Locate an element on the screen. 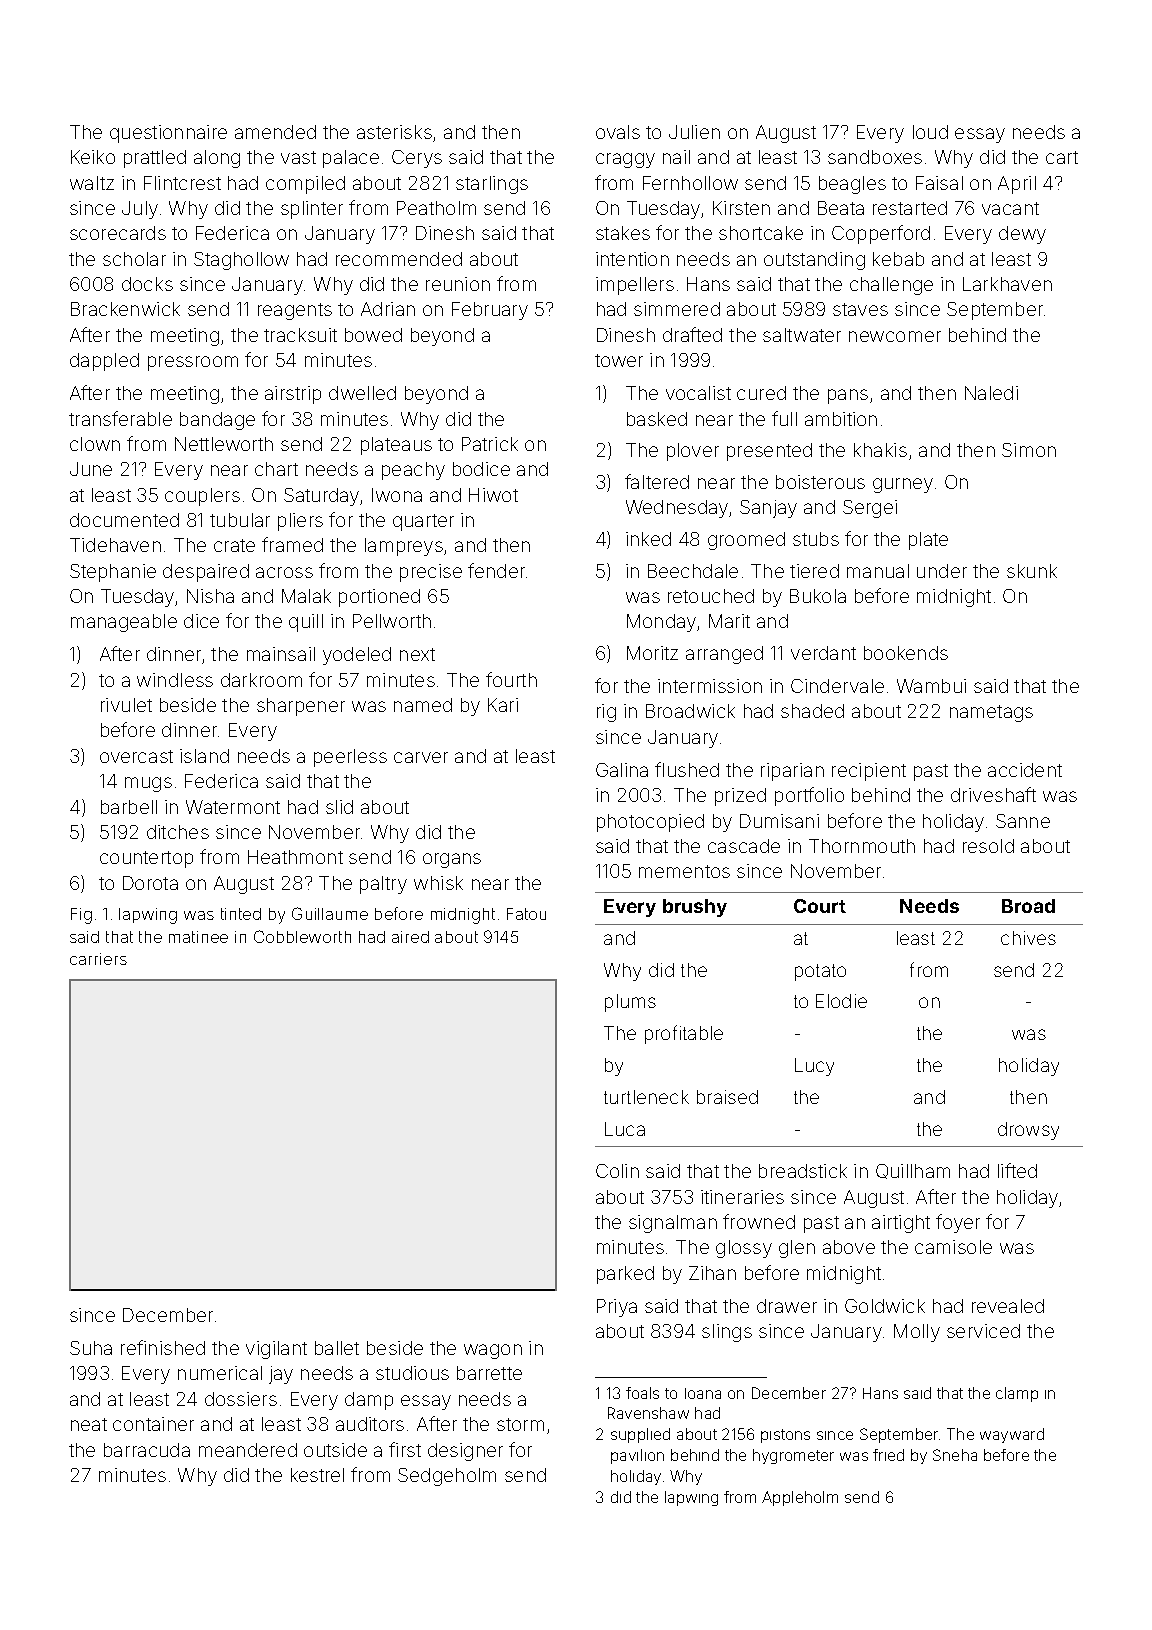 The height and width of the screenshot is (1630, 1152). ovals is located at coordinates (618, 132).
